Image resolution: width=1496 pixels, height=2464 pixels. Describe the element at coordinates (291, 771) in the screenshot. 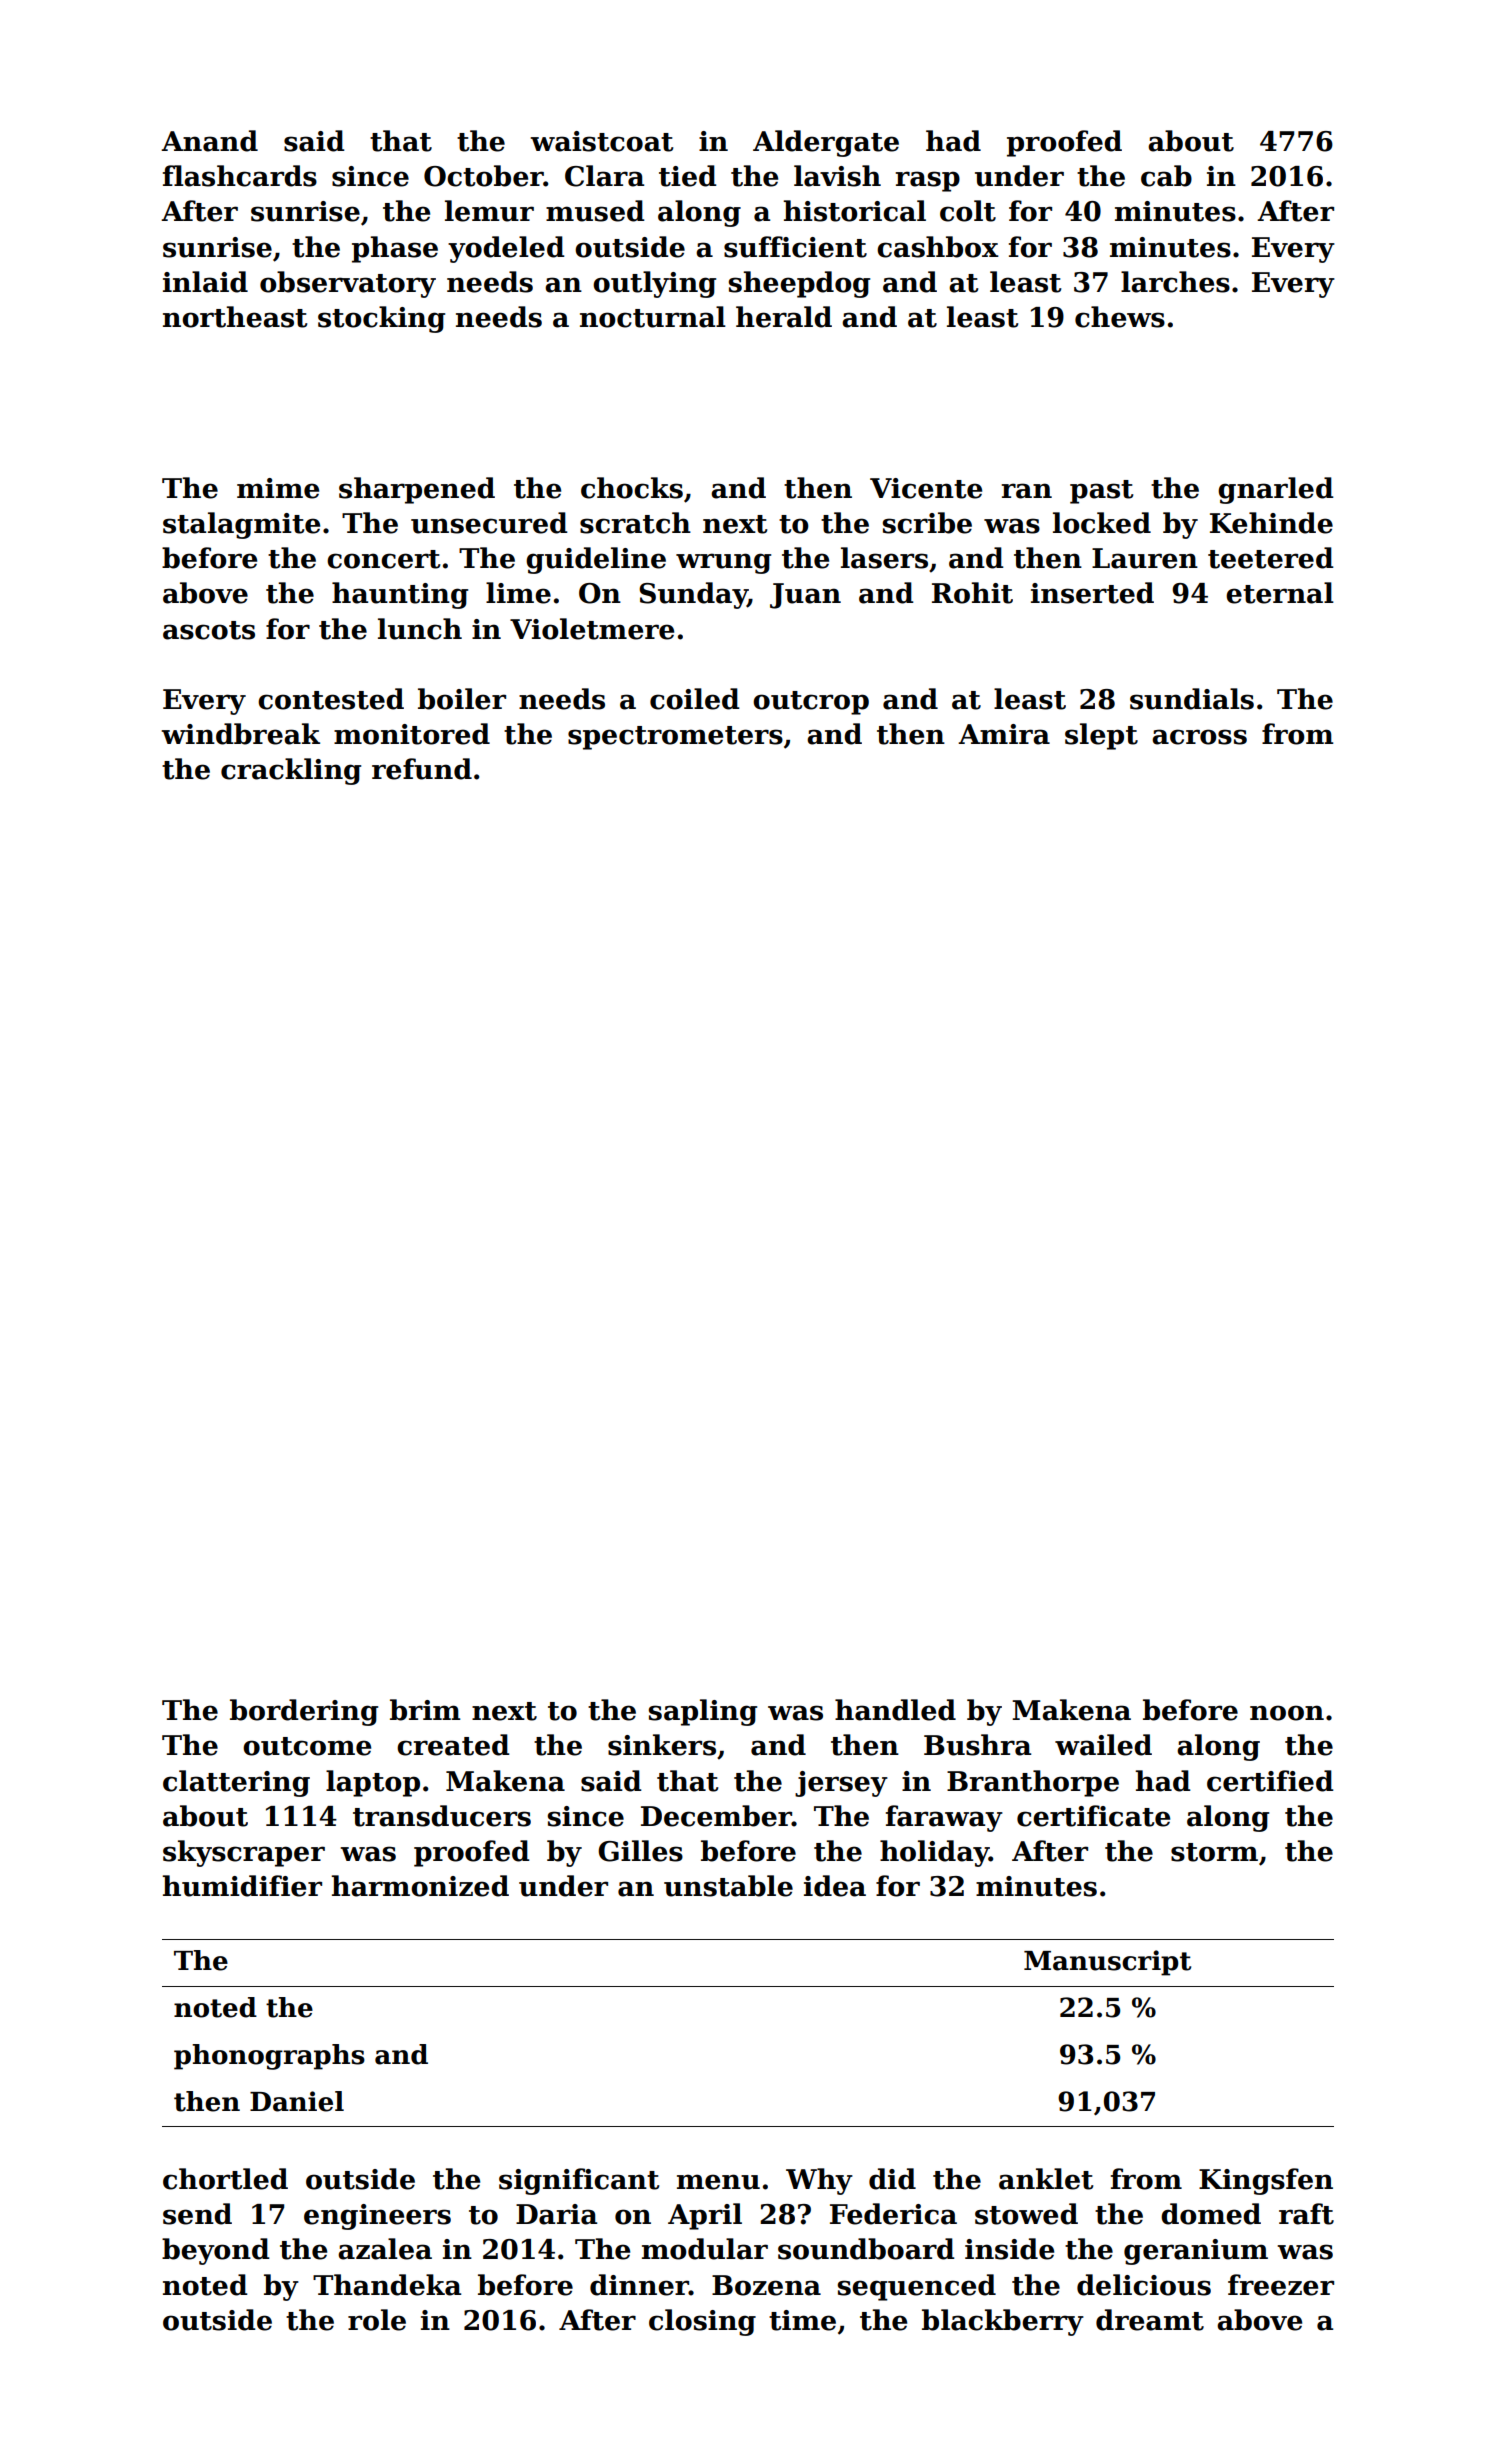

I see `crackling` at that location.
